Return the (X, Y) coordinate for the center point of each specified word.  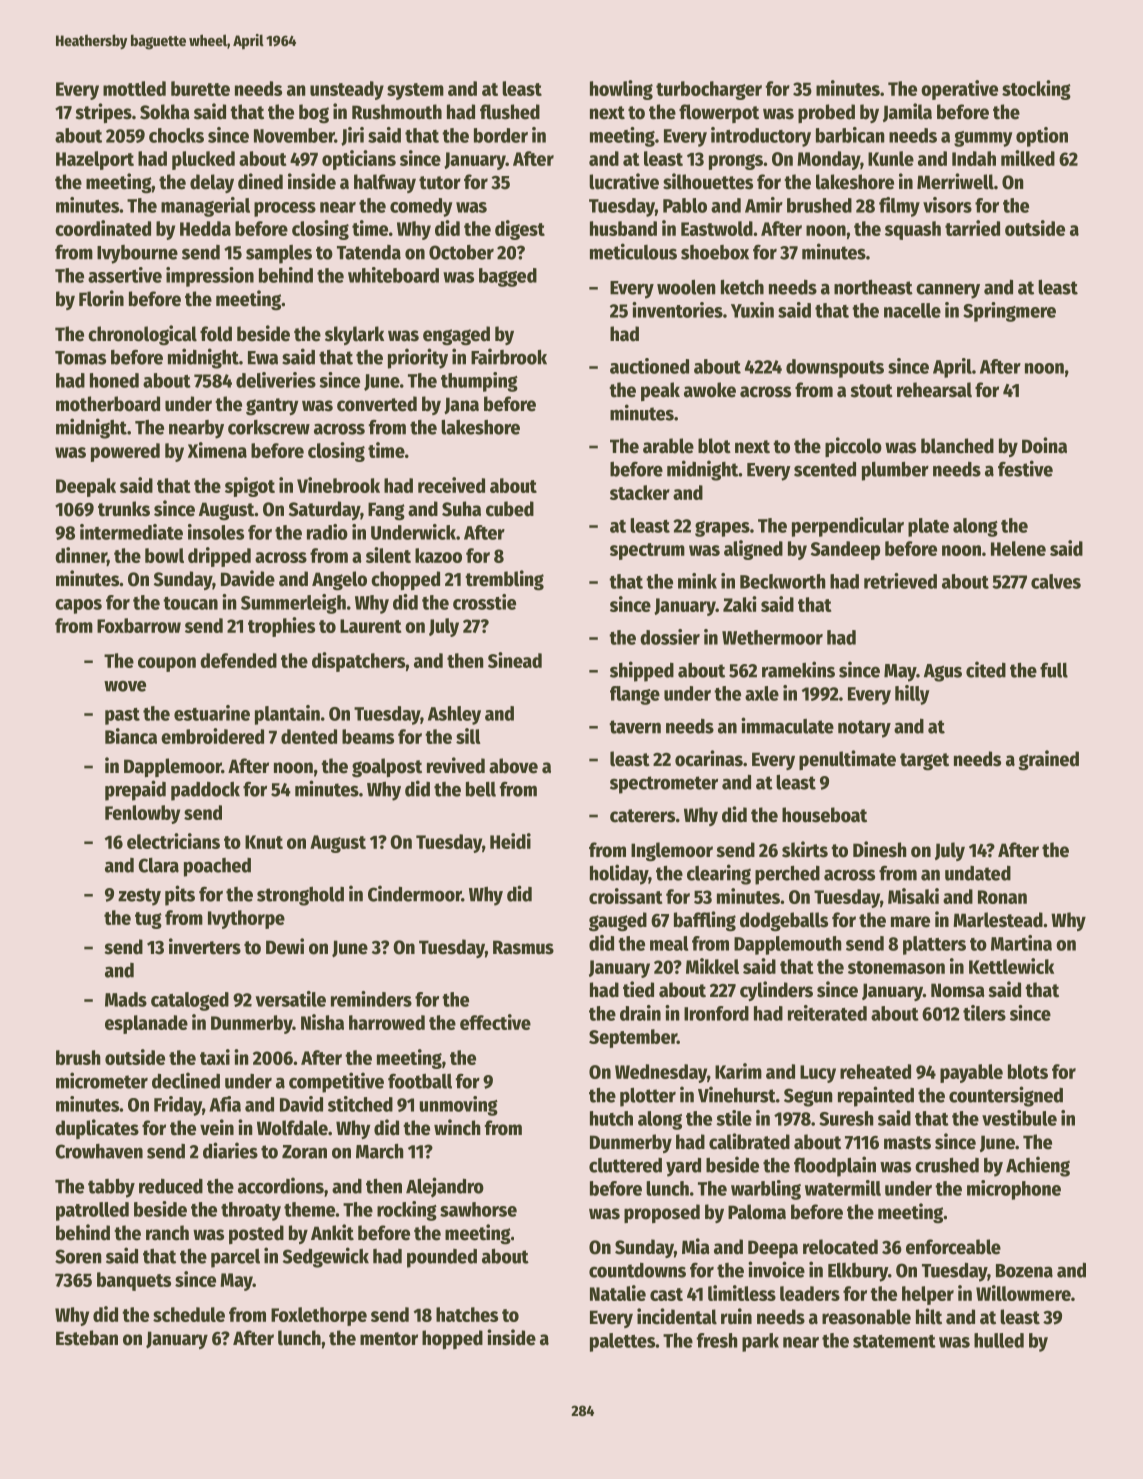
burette (200, 88)
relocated (840, 1247)
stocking (1036, 90)
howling (621, 90)
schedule (189, 1314)
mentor (389, 1339)
